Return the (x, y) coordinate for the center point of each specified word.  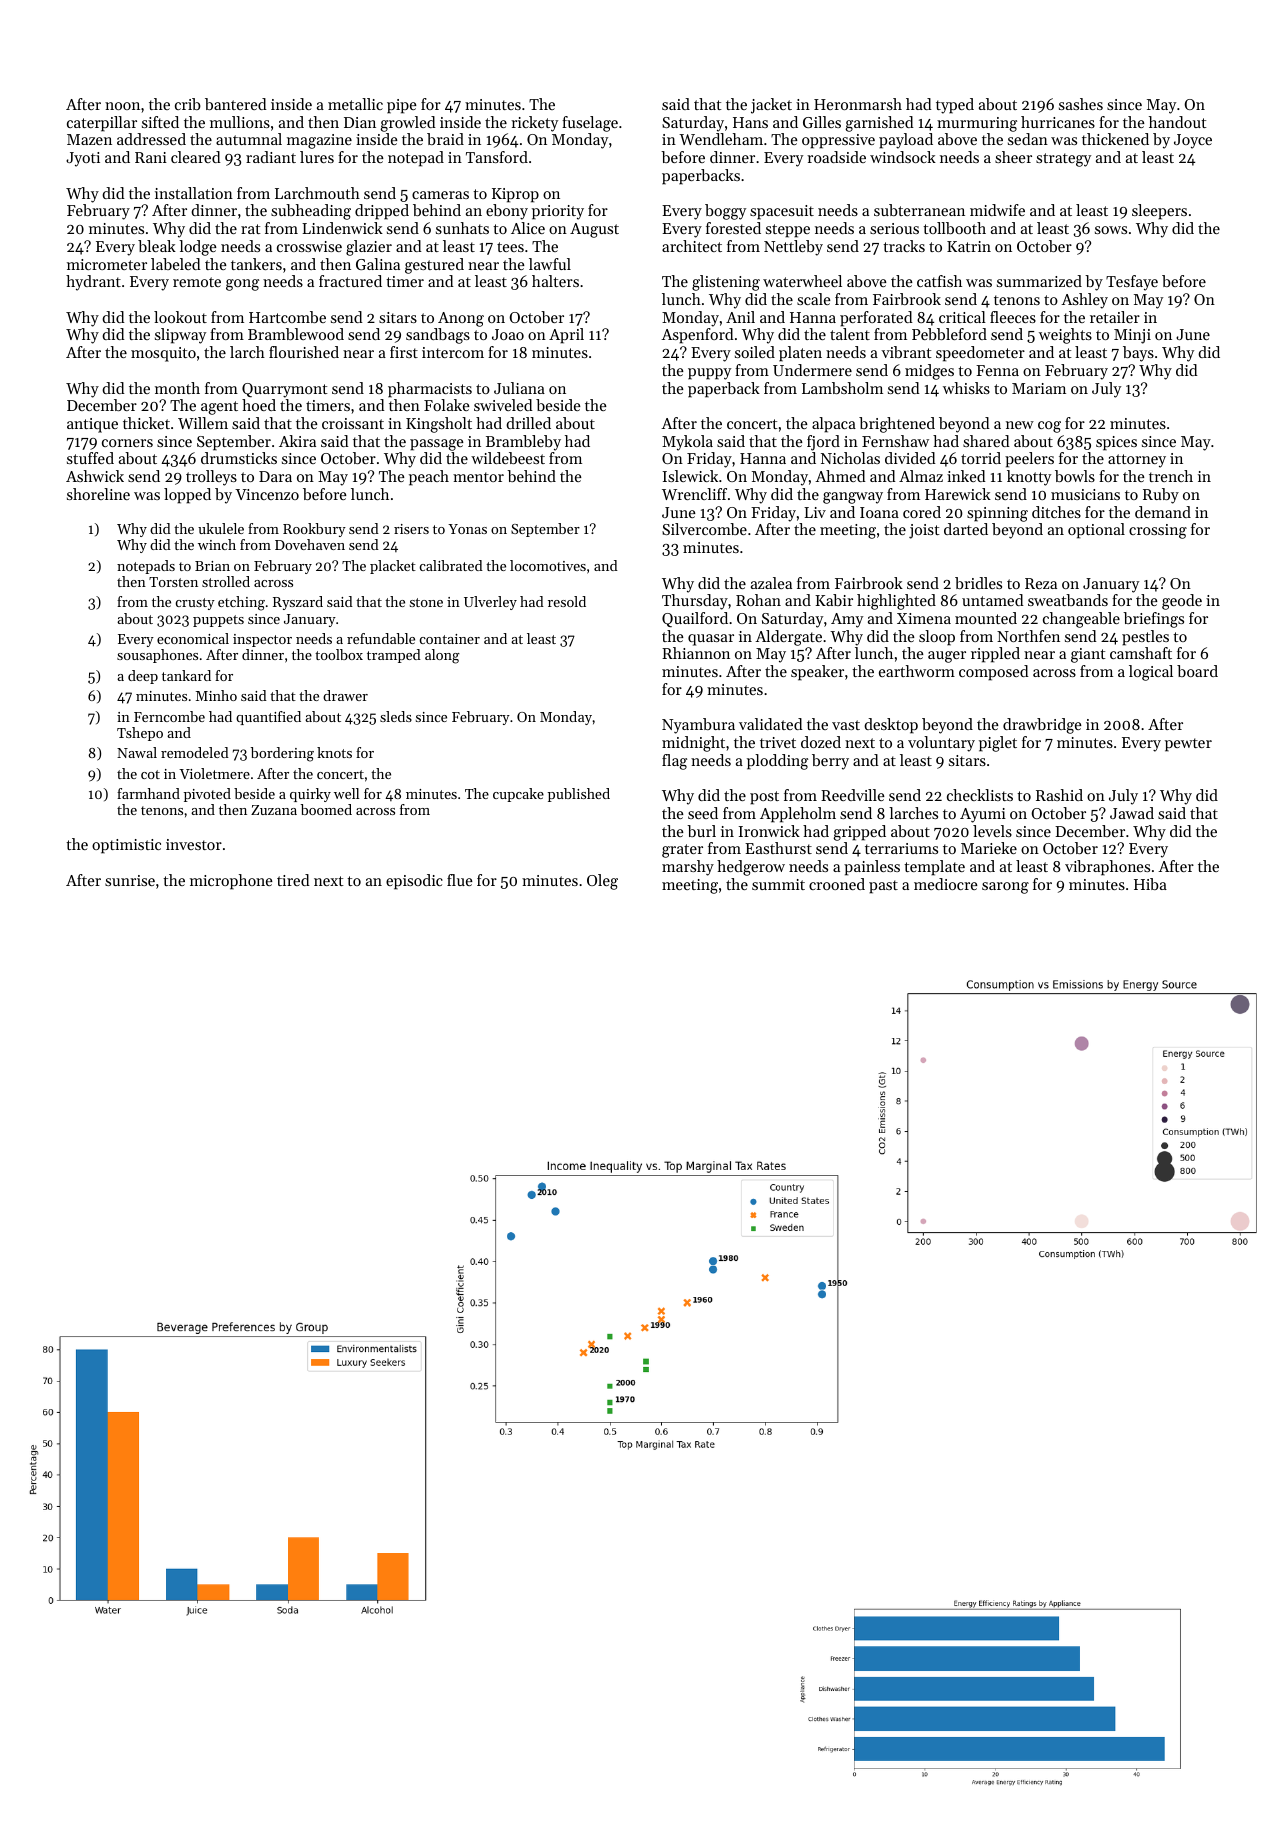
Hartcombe (287, 317)
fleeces (1013, 317)
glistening (726, 283)
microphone (231, 882)
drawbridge (1042, 726)
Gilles (822, 122)
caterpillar (102, 124)
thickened (1115, 139)
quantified (268, 718)
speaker (817, 673)
